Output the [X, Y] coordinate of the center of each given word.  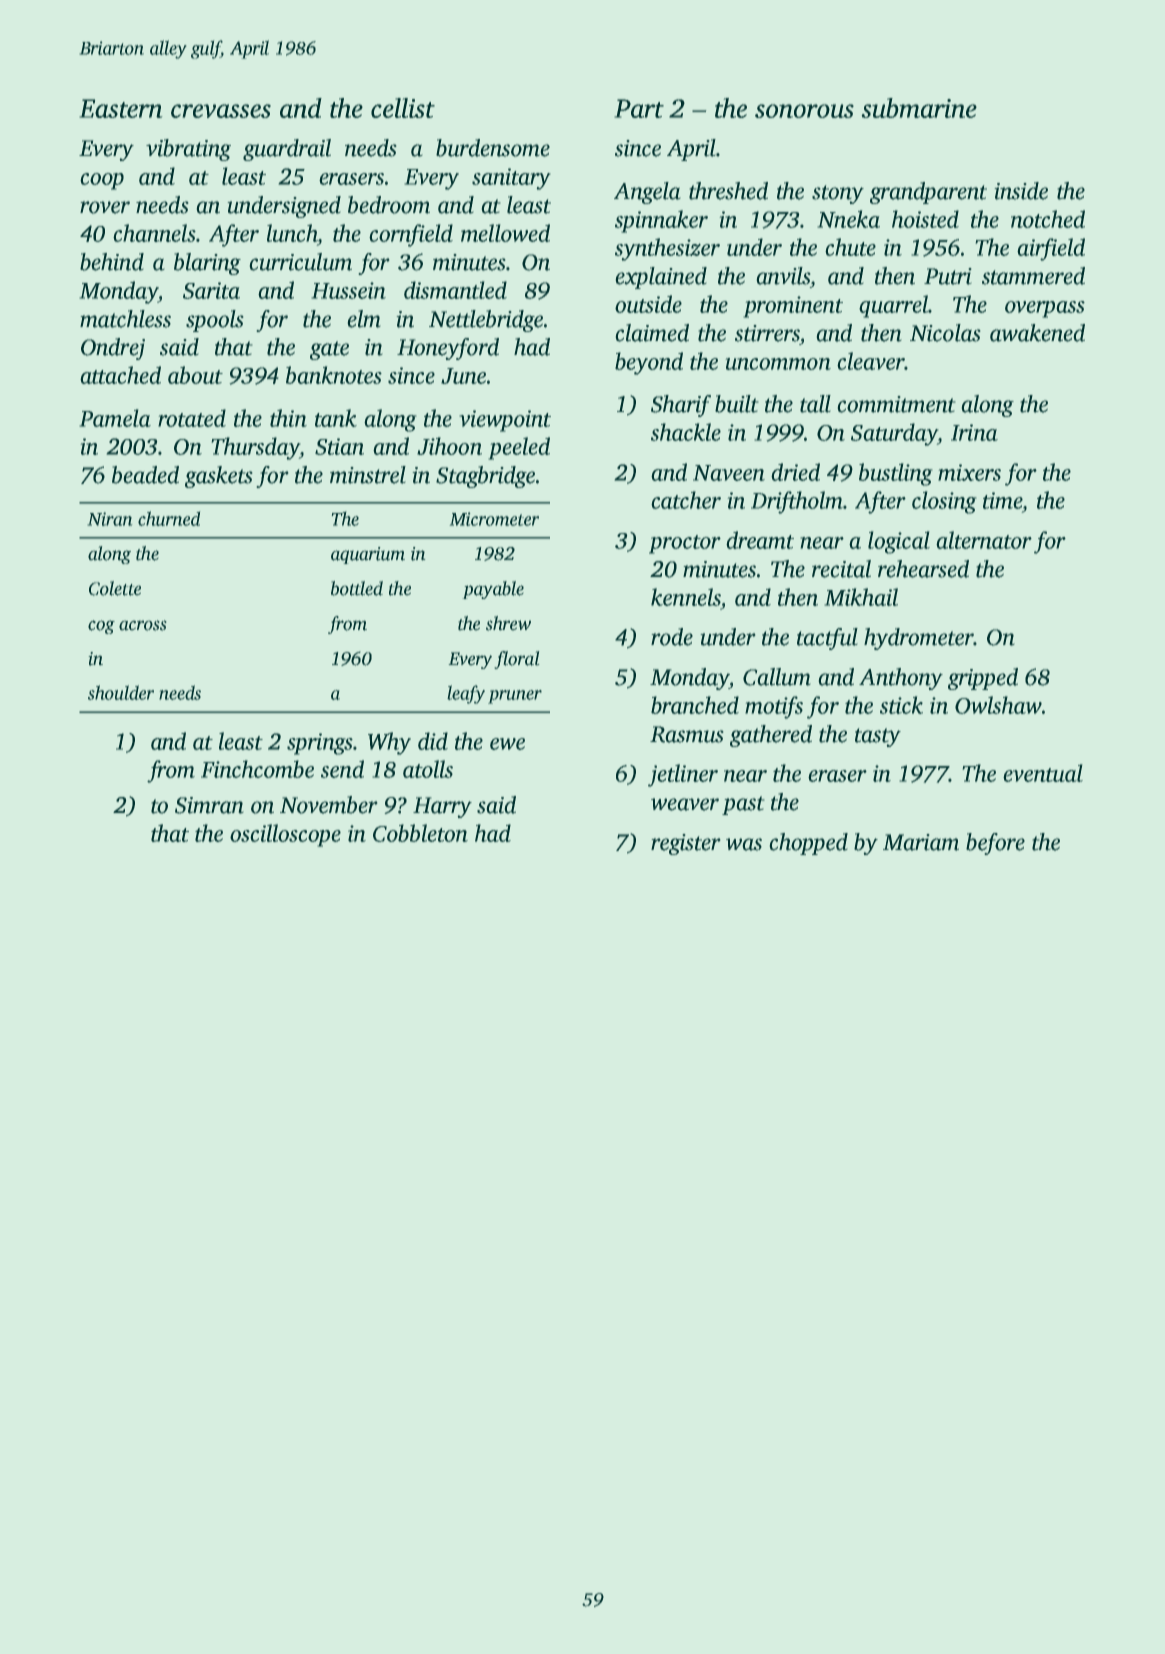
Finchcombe [257, 769]
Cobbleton [420, 833]
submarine [919, 108]
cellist [403, 108]
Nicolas [945, 333]
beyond [649, 363]
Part [639, 108]
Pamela [115, 418]
